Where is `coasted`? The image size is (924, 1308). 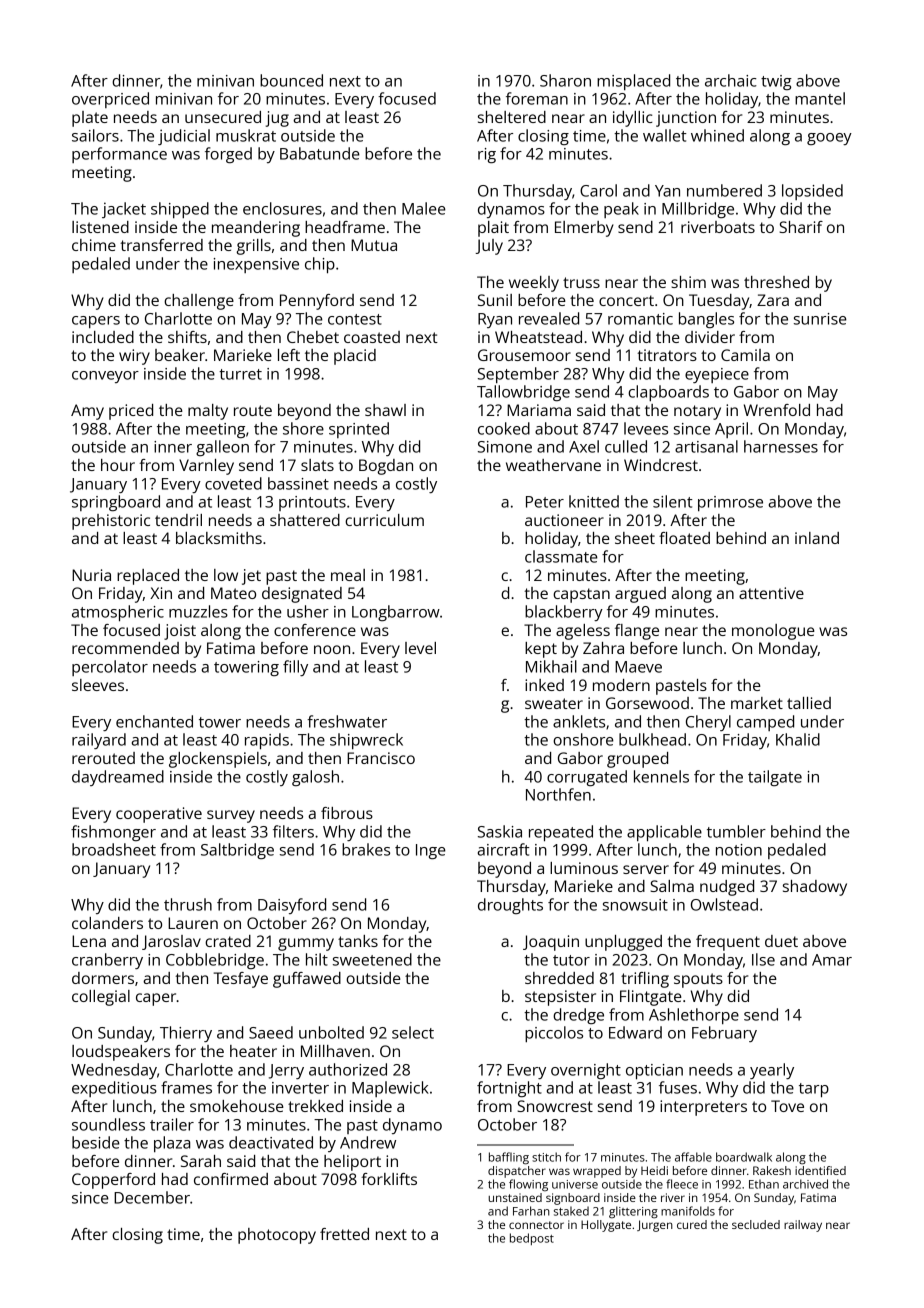 coasted is located at coordinates (372, 337).
